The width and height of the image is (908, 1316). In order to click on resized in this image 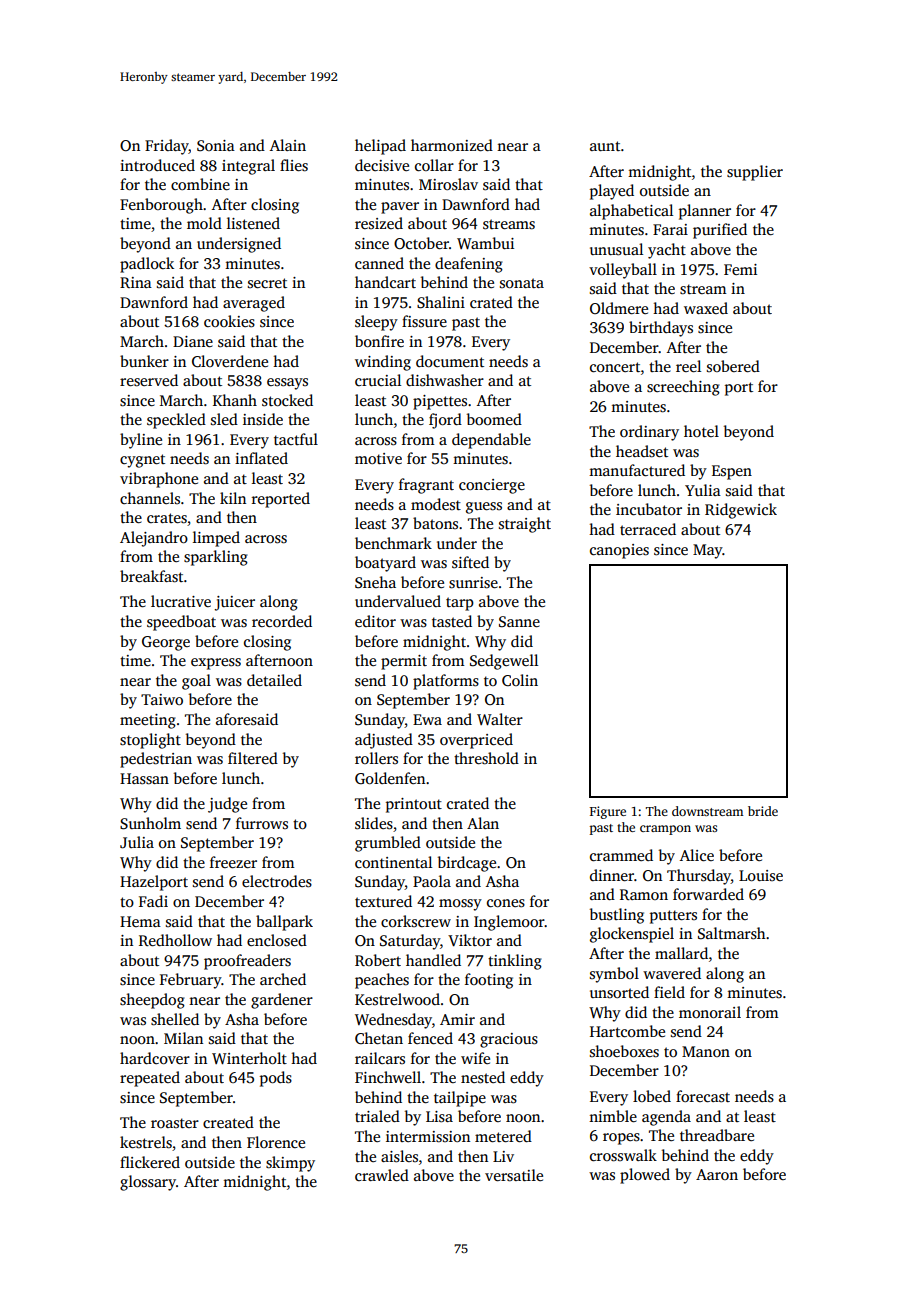, I will do `click(379, 223)`.
